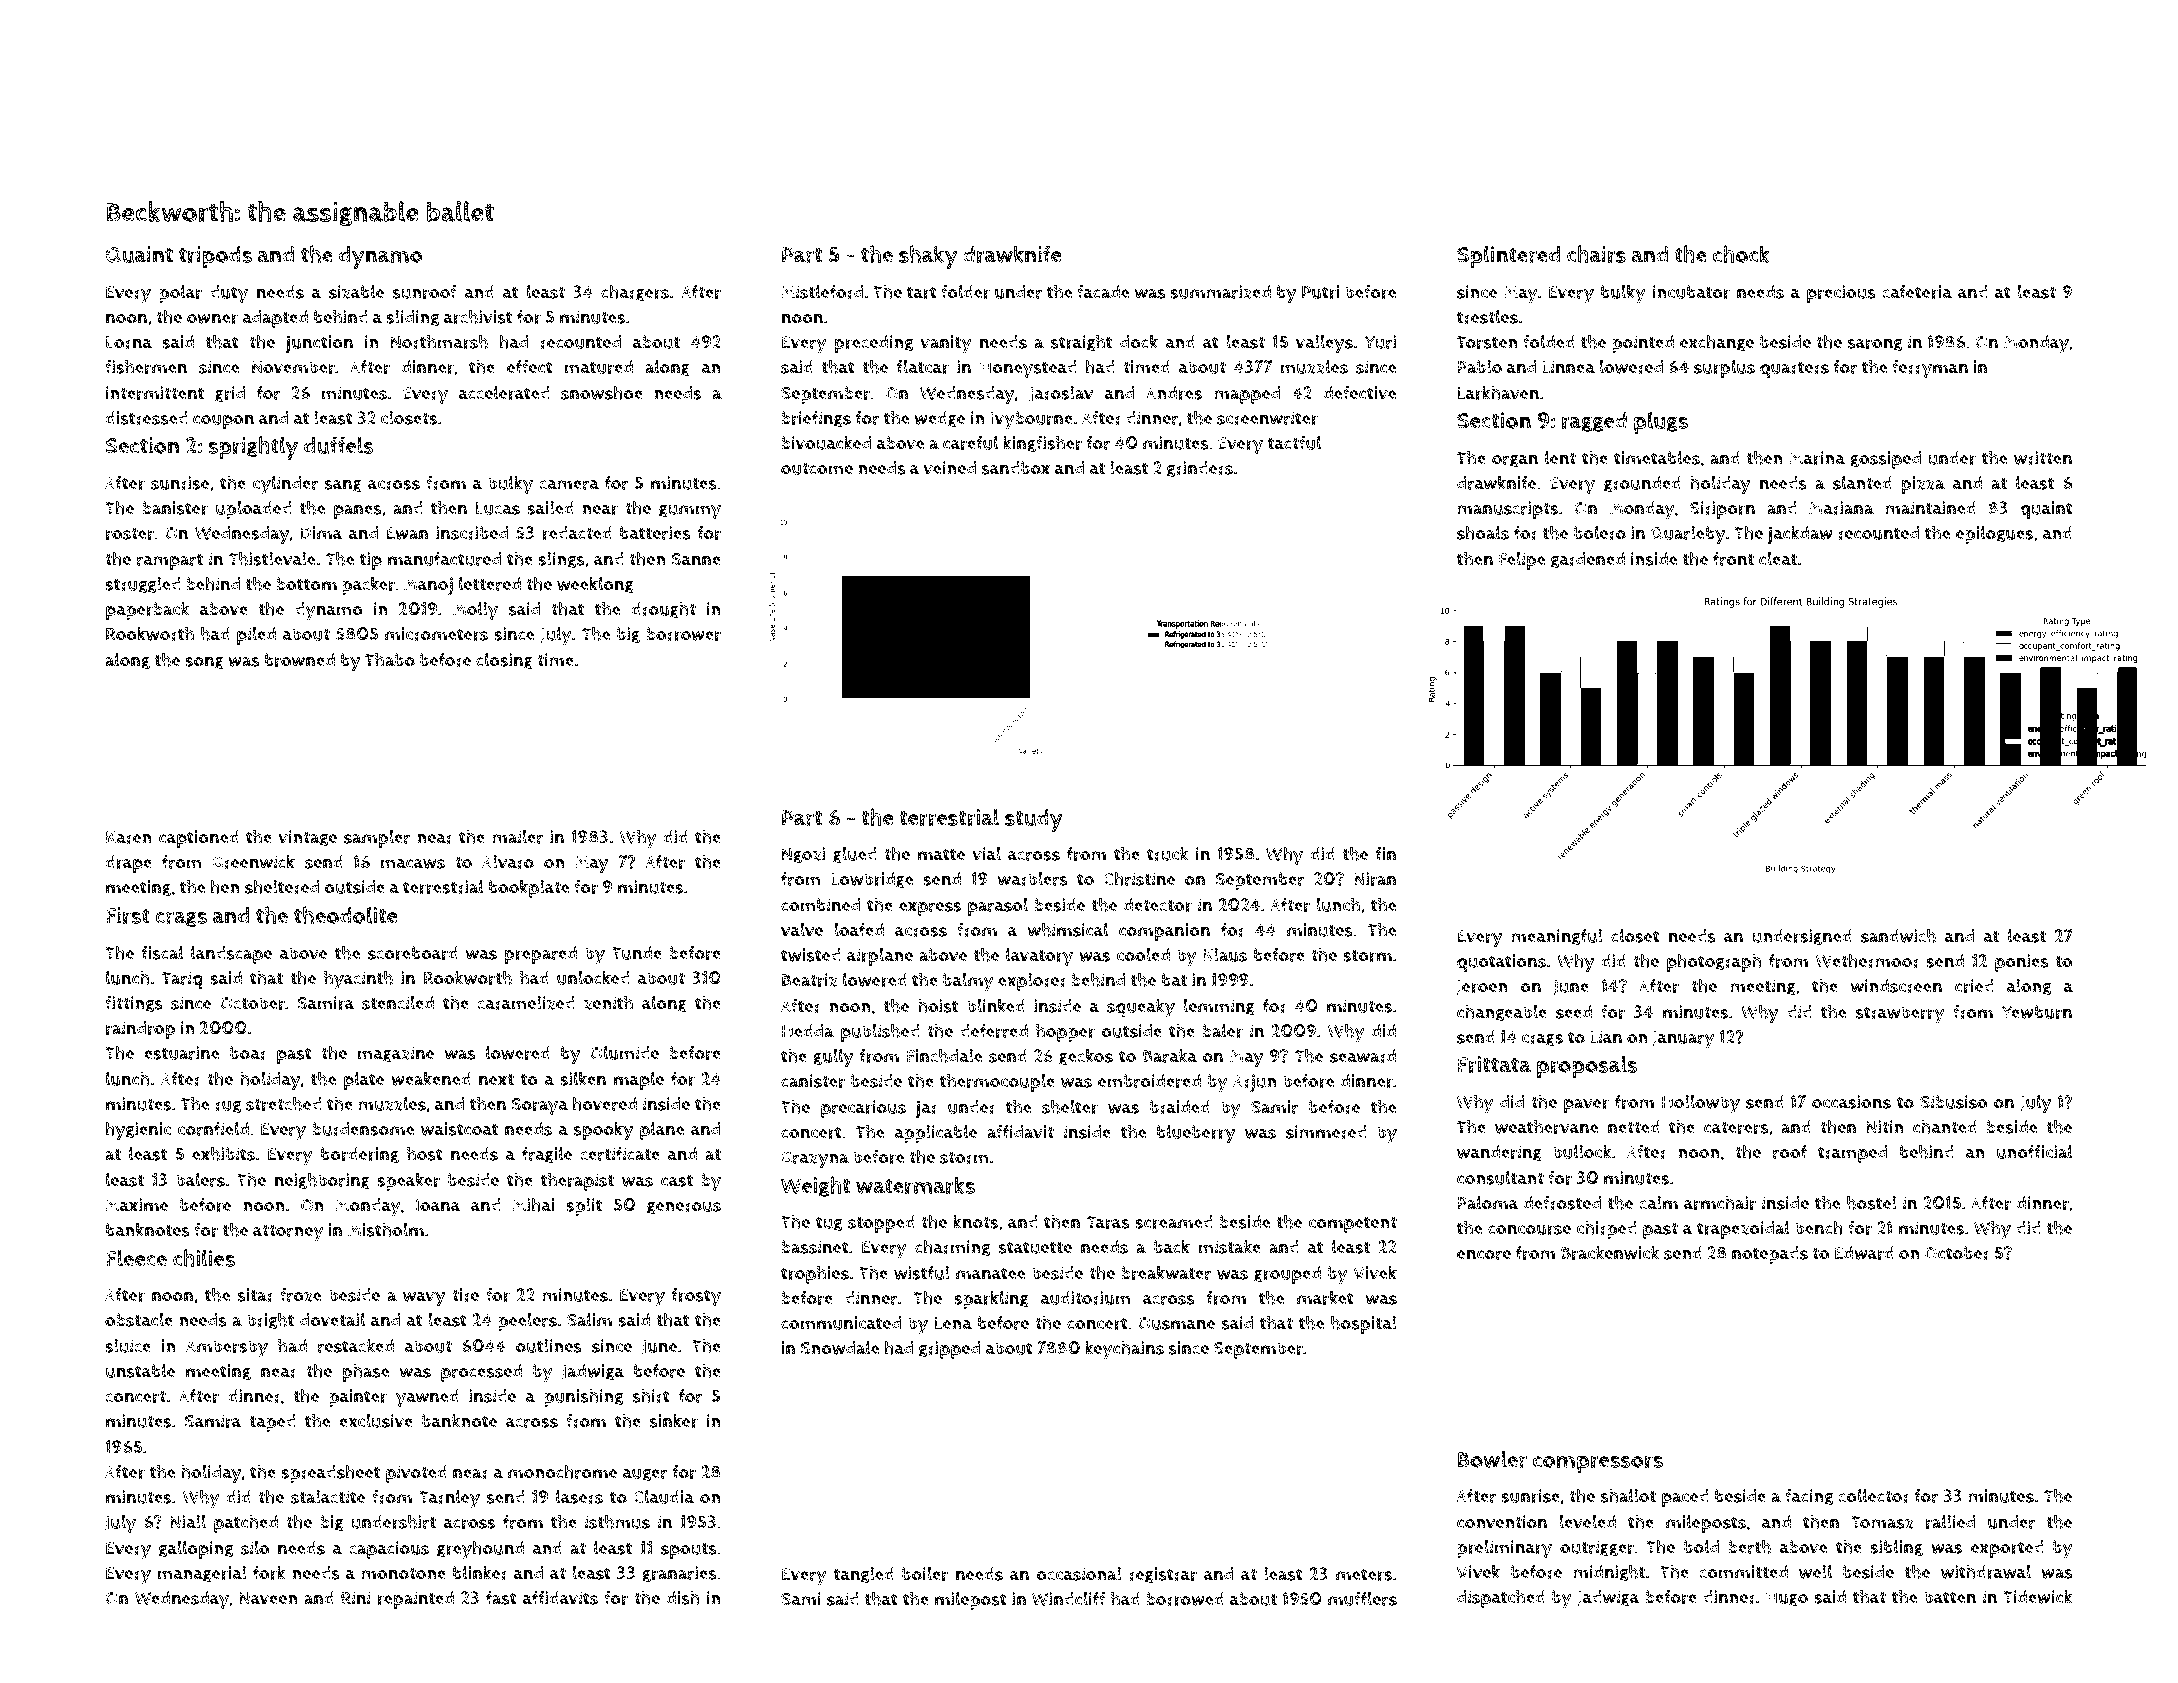 Image resolution: width=2178 pixels, height=1683 pixels. What do you see at coordinates (1974, 986) in the screenshot?
I see `cried` at bounding box center [1974, 986].
